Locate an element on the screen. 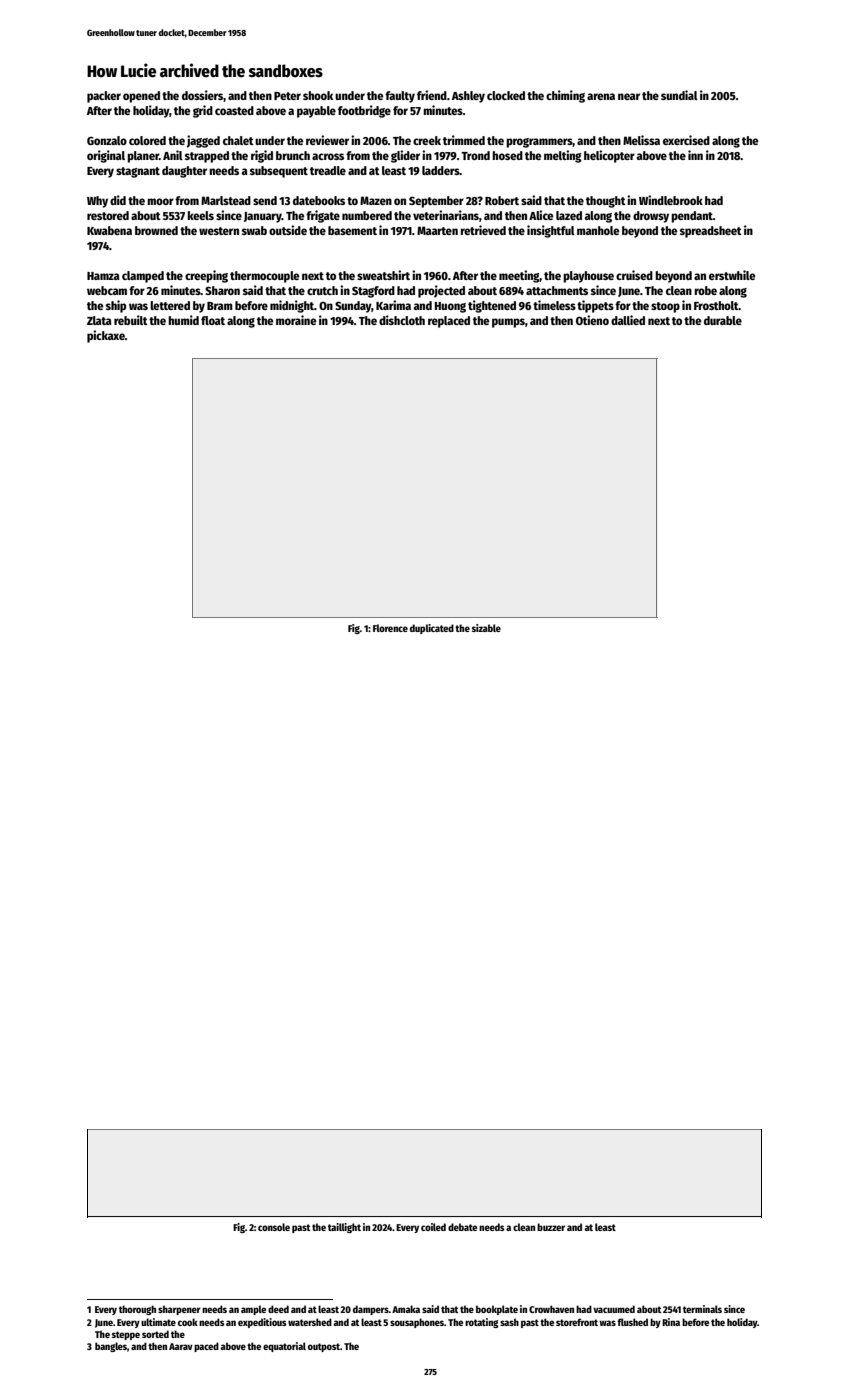 The image size is (849, 1400). inn is located at coordinates (695, 155).
